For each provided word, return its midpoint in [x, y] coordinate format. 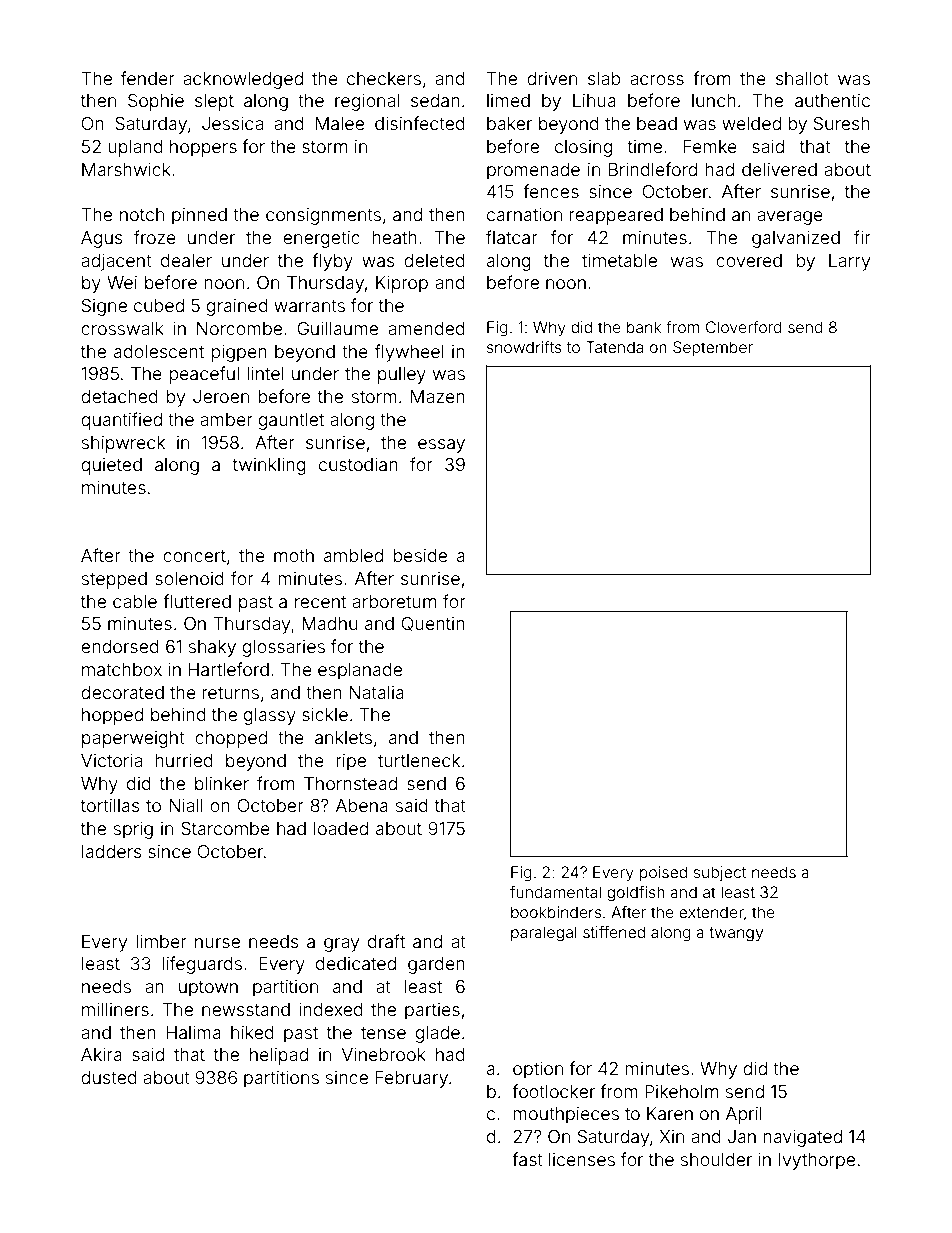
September [713, 348]
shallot [802, 78]
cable [135, 601]
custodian [358, 464]
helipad [279, 1056]
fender [148, 78]
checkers [384, 78]
